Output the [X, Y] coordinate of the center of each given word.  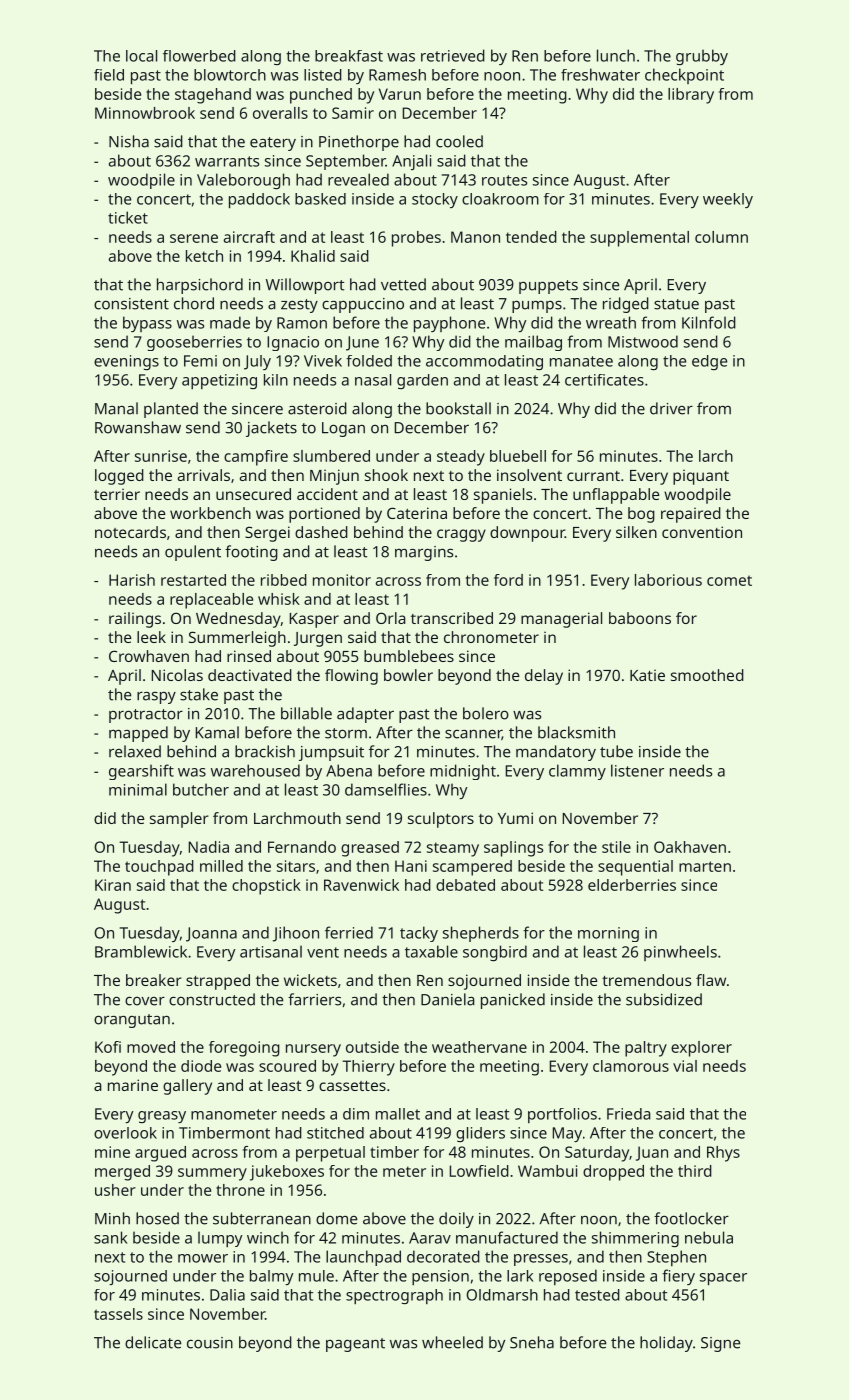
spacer [723, 1279]
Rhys [723, 1154]
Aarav [430, 1238]
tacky [419, 934]
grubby [702, 57]
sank [110, 1237]
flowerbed [199, 56]
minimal [138, 789]
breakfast [349, 56]
